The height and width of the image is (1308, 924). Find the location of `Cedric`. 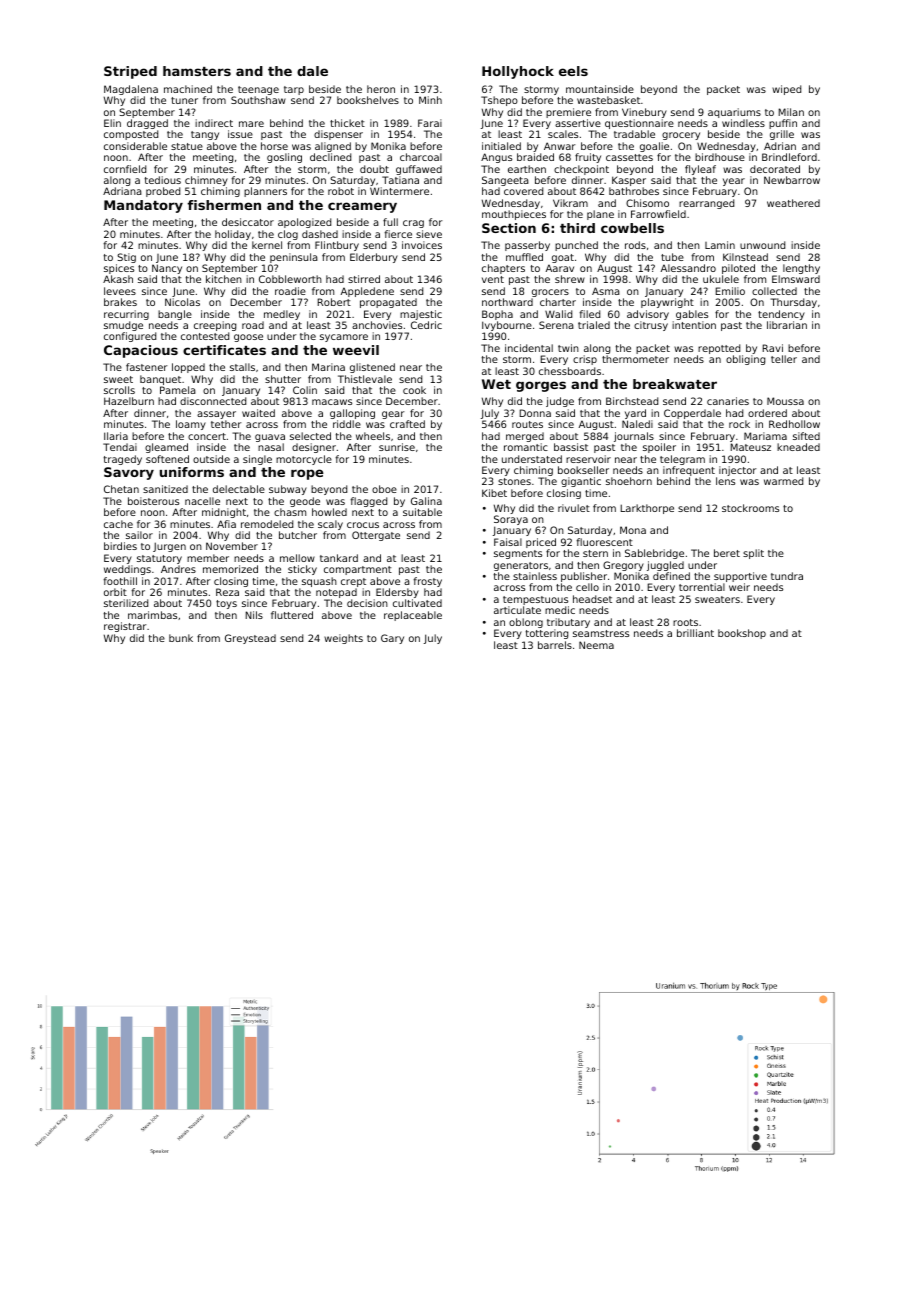

Cedric is located at coordinates (426, 325).
